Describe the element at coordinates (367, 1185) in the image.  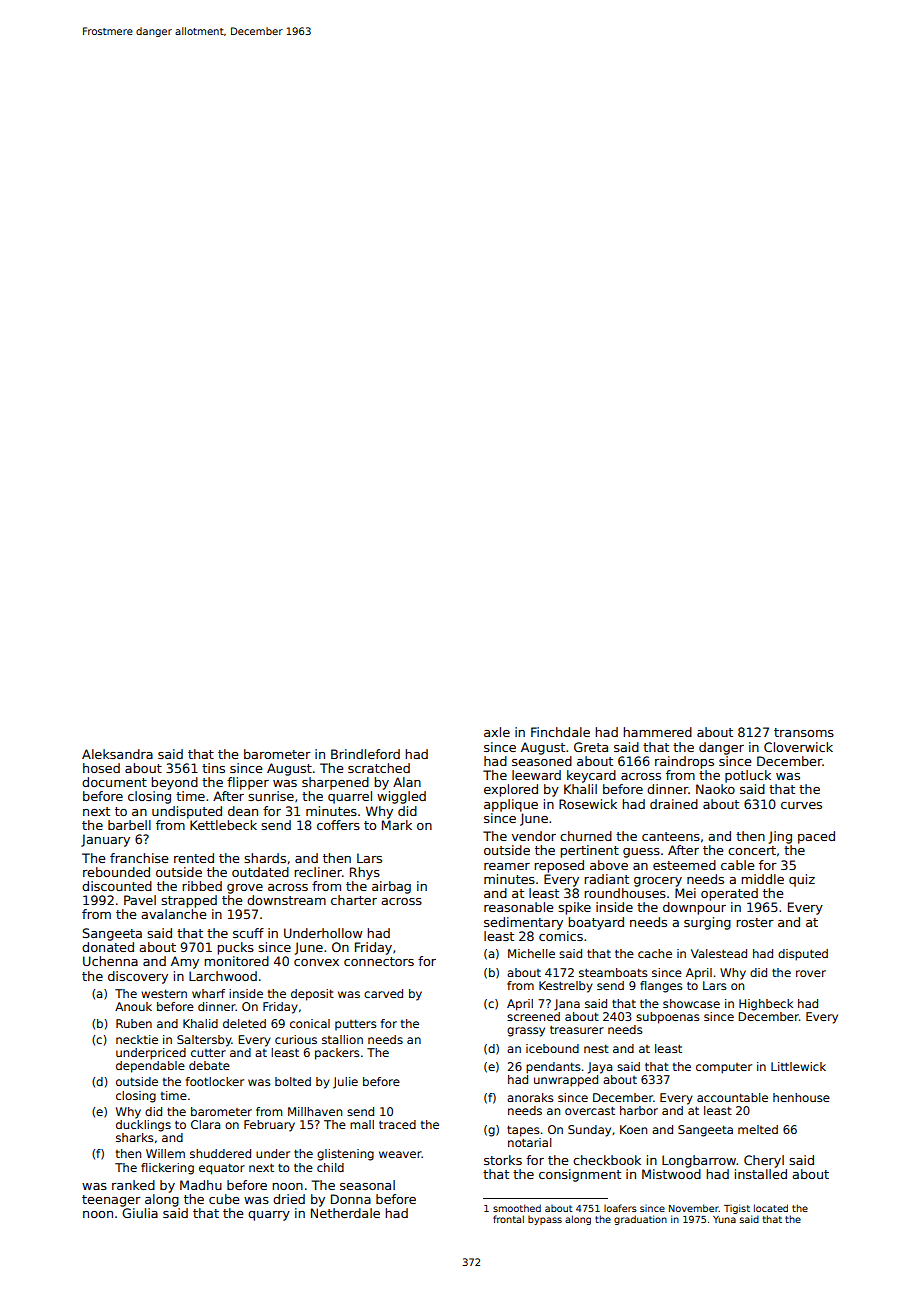
I see `seasonal` at that location.
